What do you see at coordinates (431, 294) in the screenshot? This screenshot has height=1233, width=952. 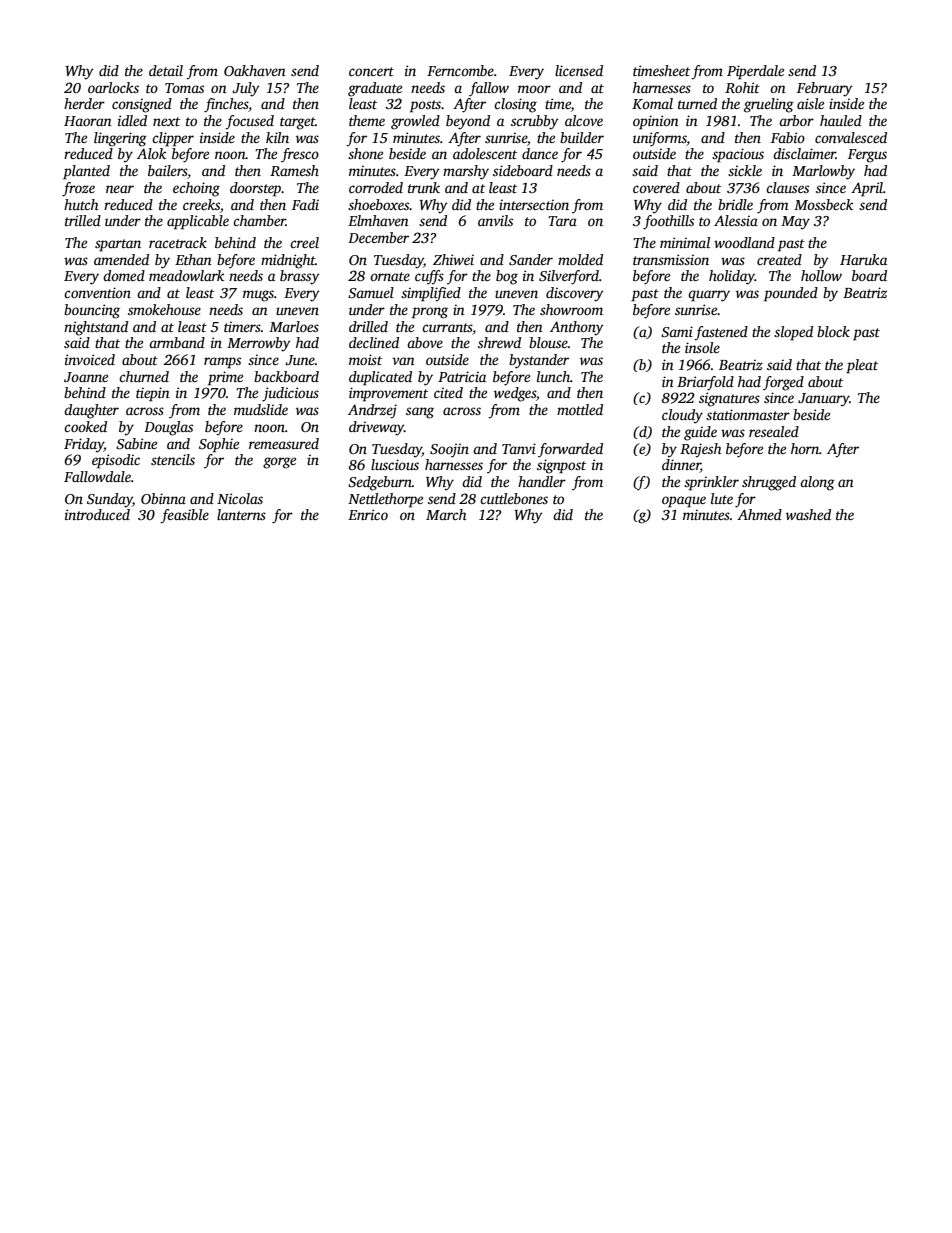 I see `simplified` at bounding box center [431, 294].
